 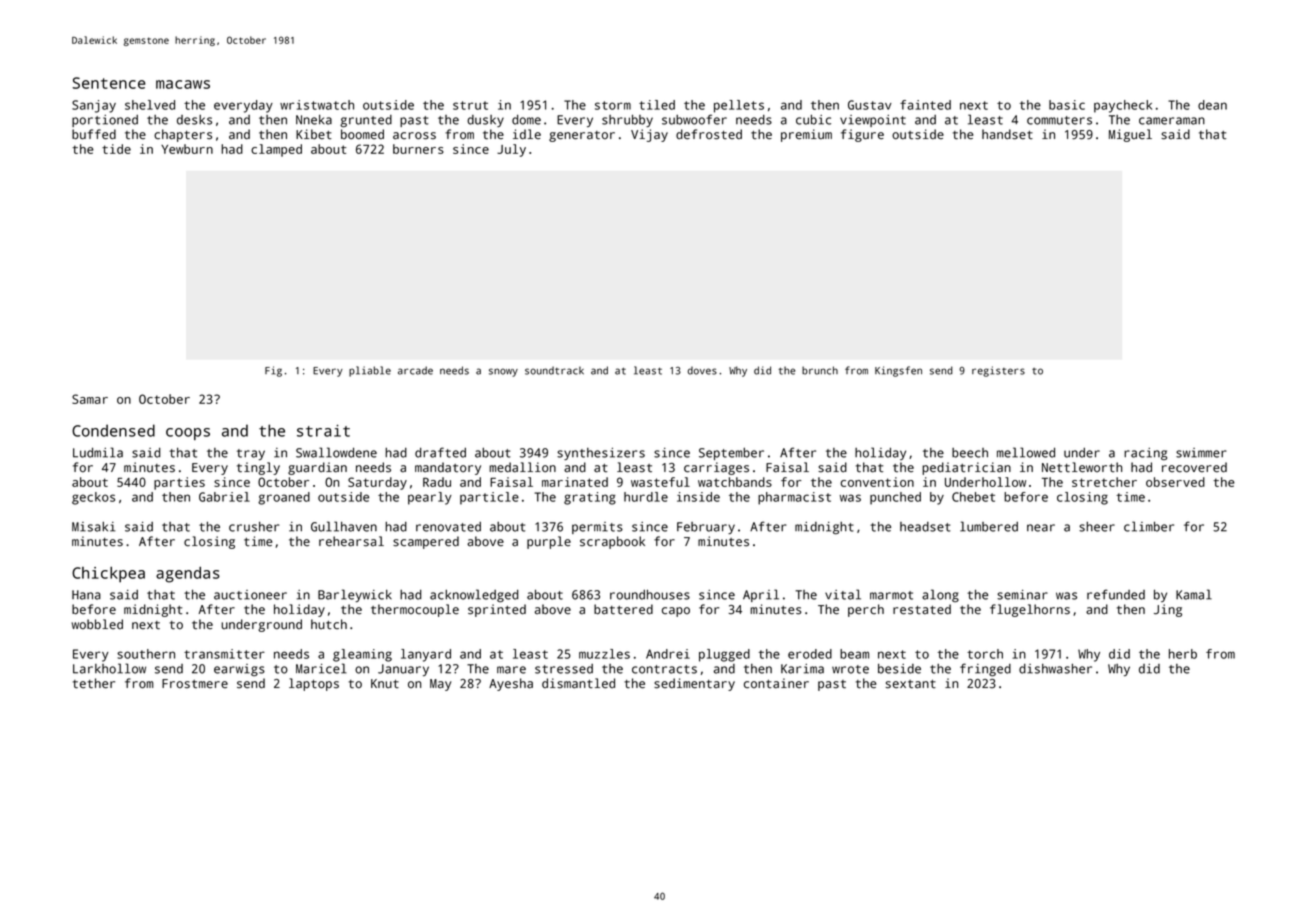 I want to click on doves, so click(x=702, y=371).
